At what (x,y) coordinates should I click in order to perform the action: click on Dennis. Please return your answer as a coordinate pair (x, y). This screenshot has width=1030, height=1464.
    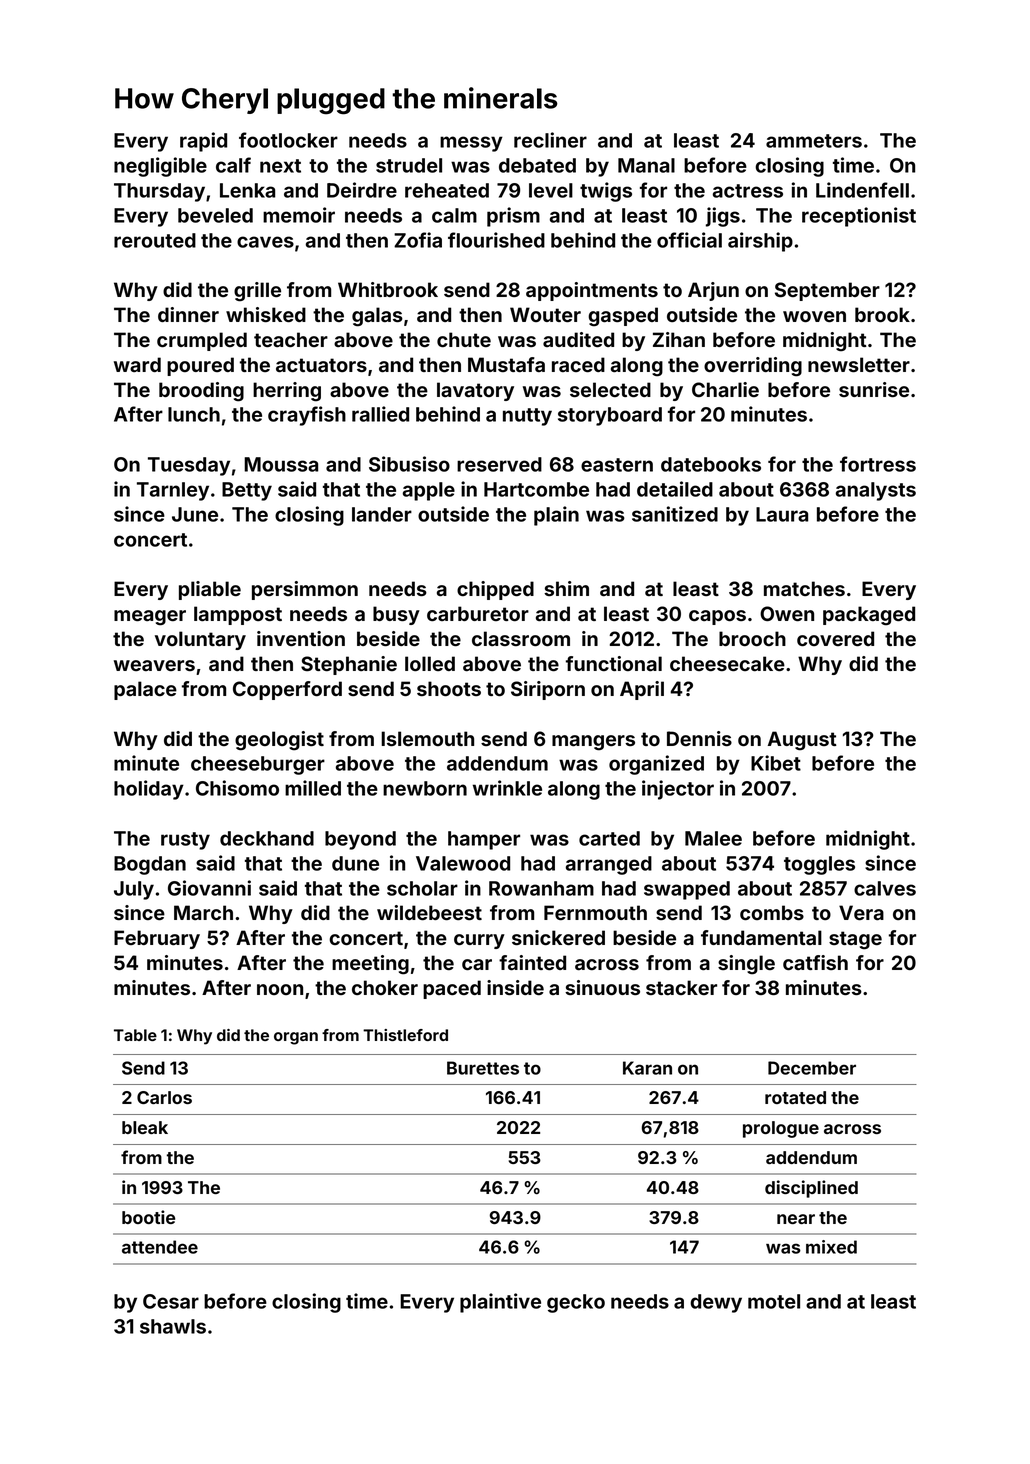
    Looking at the image, I should click on (699, 738).
